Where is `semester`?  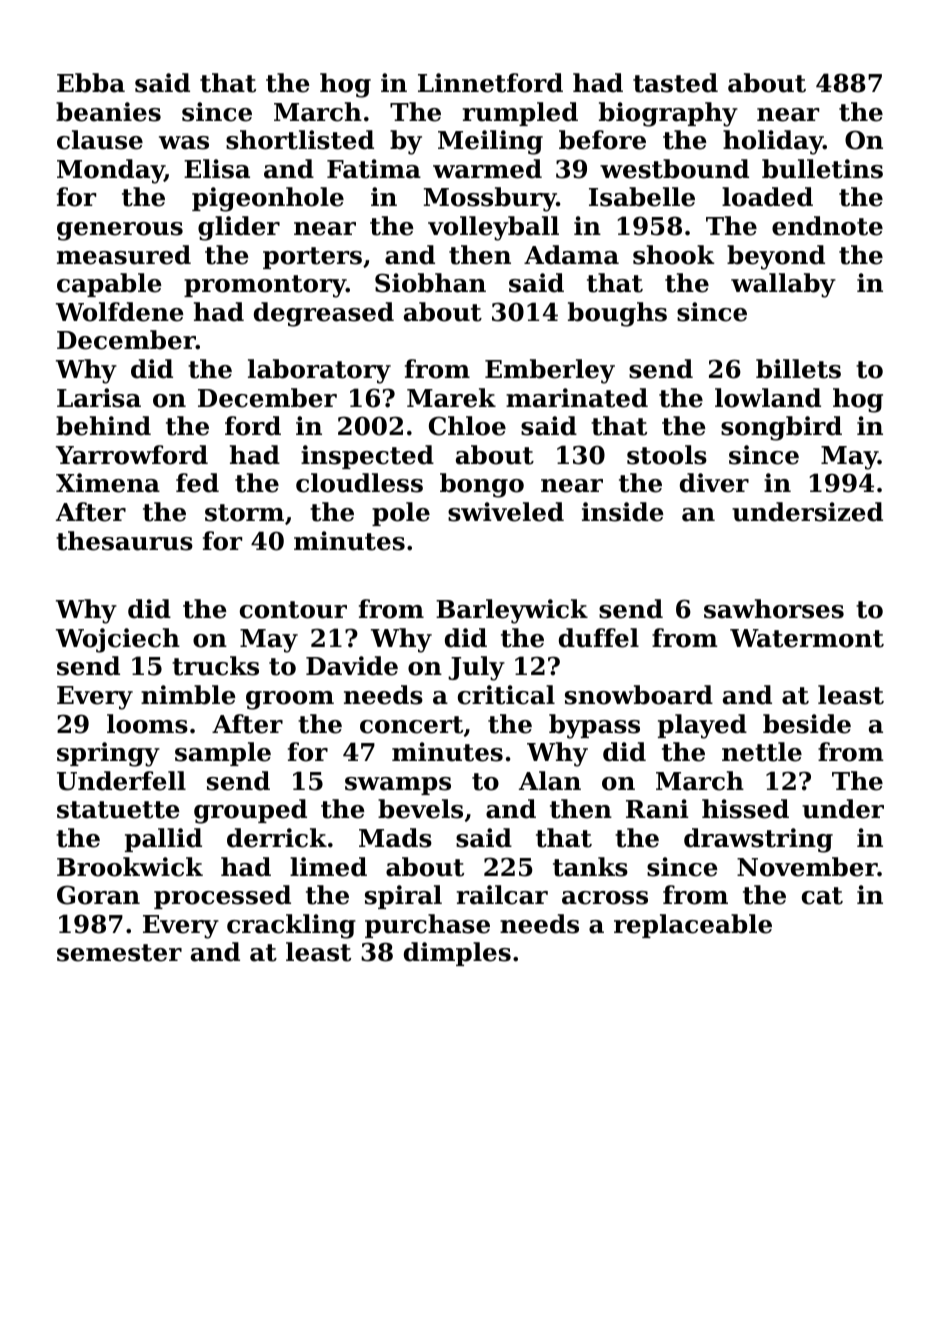
semester is located at coordinates (119, 953).
